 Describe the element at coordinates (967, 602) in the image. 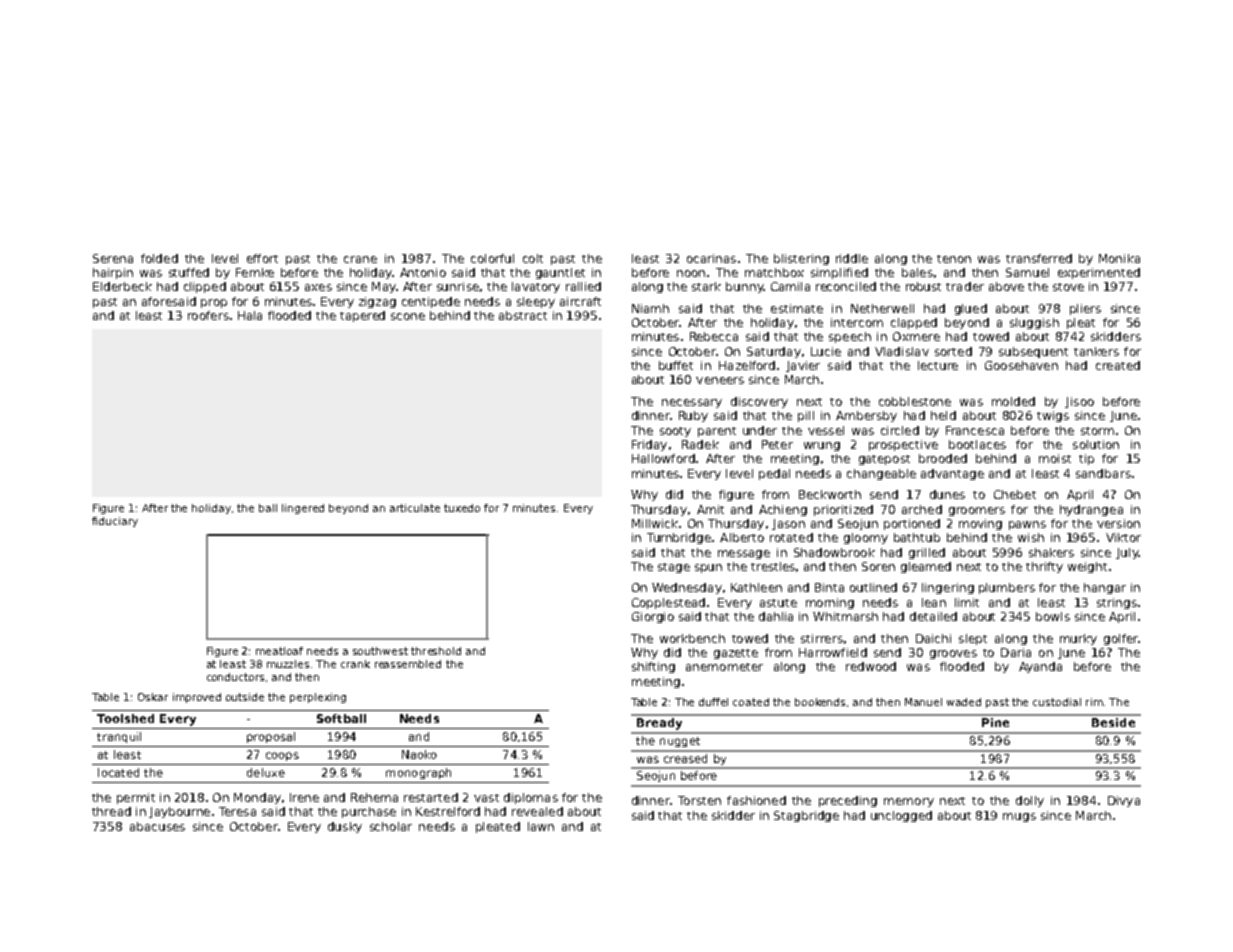

I see `limit` at that location.
